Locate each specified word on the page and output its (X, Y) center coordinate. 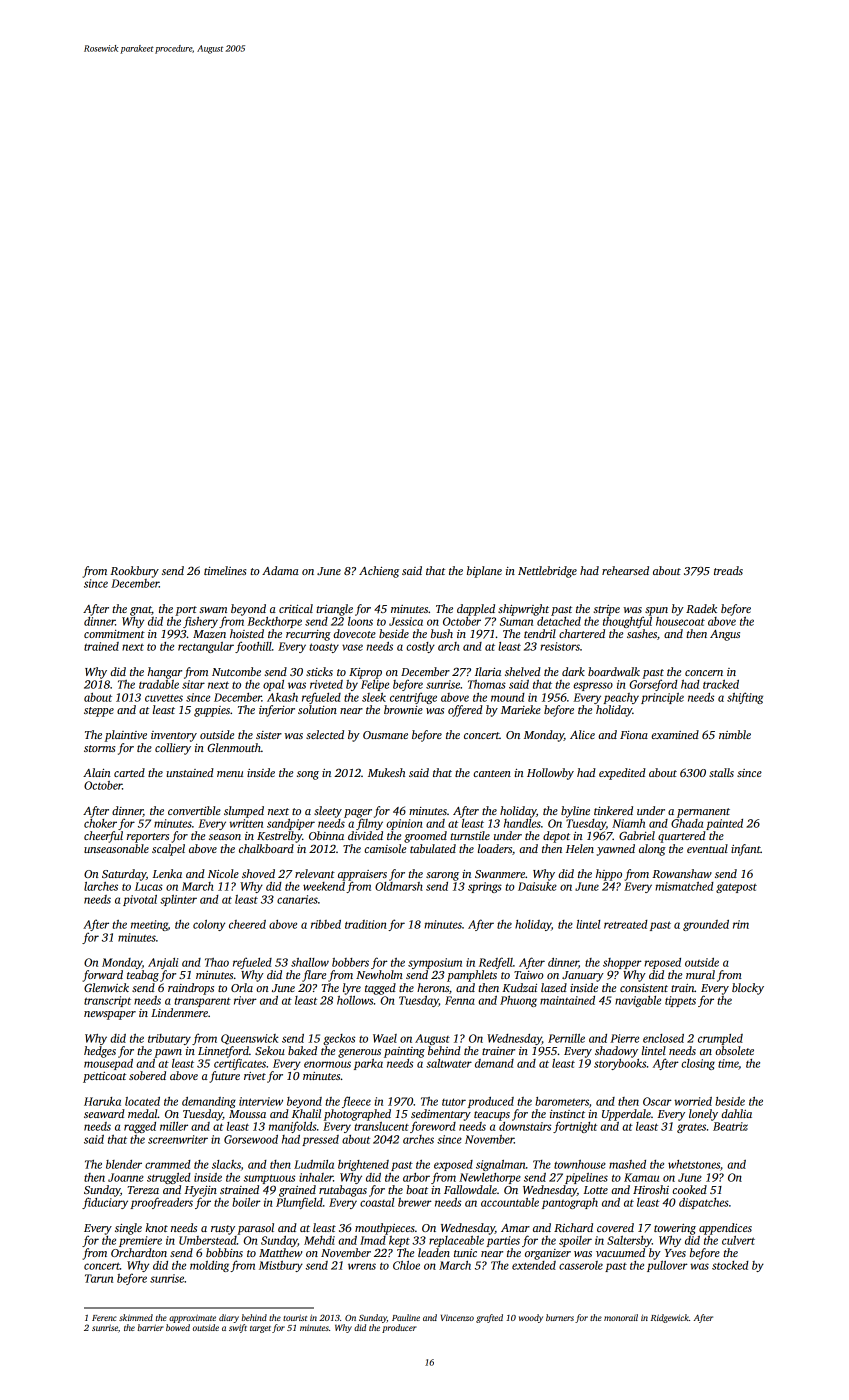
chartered (582, 633)
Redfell (496, 963)
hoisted (247, 633)
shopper (622, 963)
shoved (258, 873)
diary (229, 1318)
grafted (489, 1318)
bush (442, 633)
